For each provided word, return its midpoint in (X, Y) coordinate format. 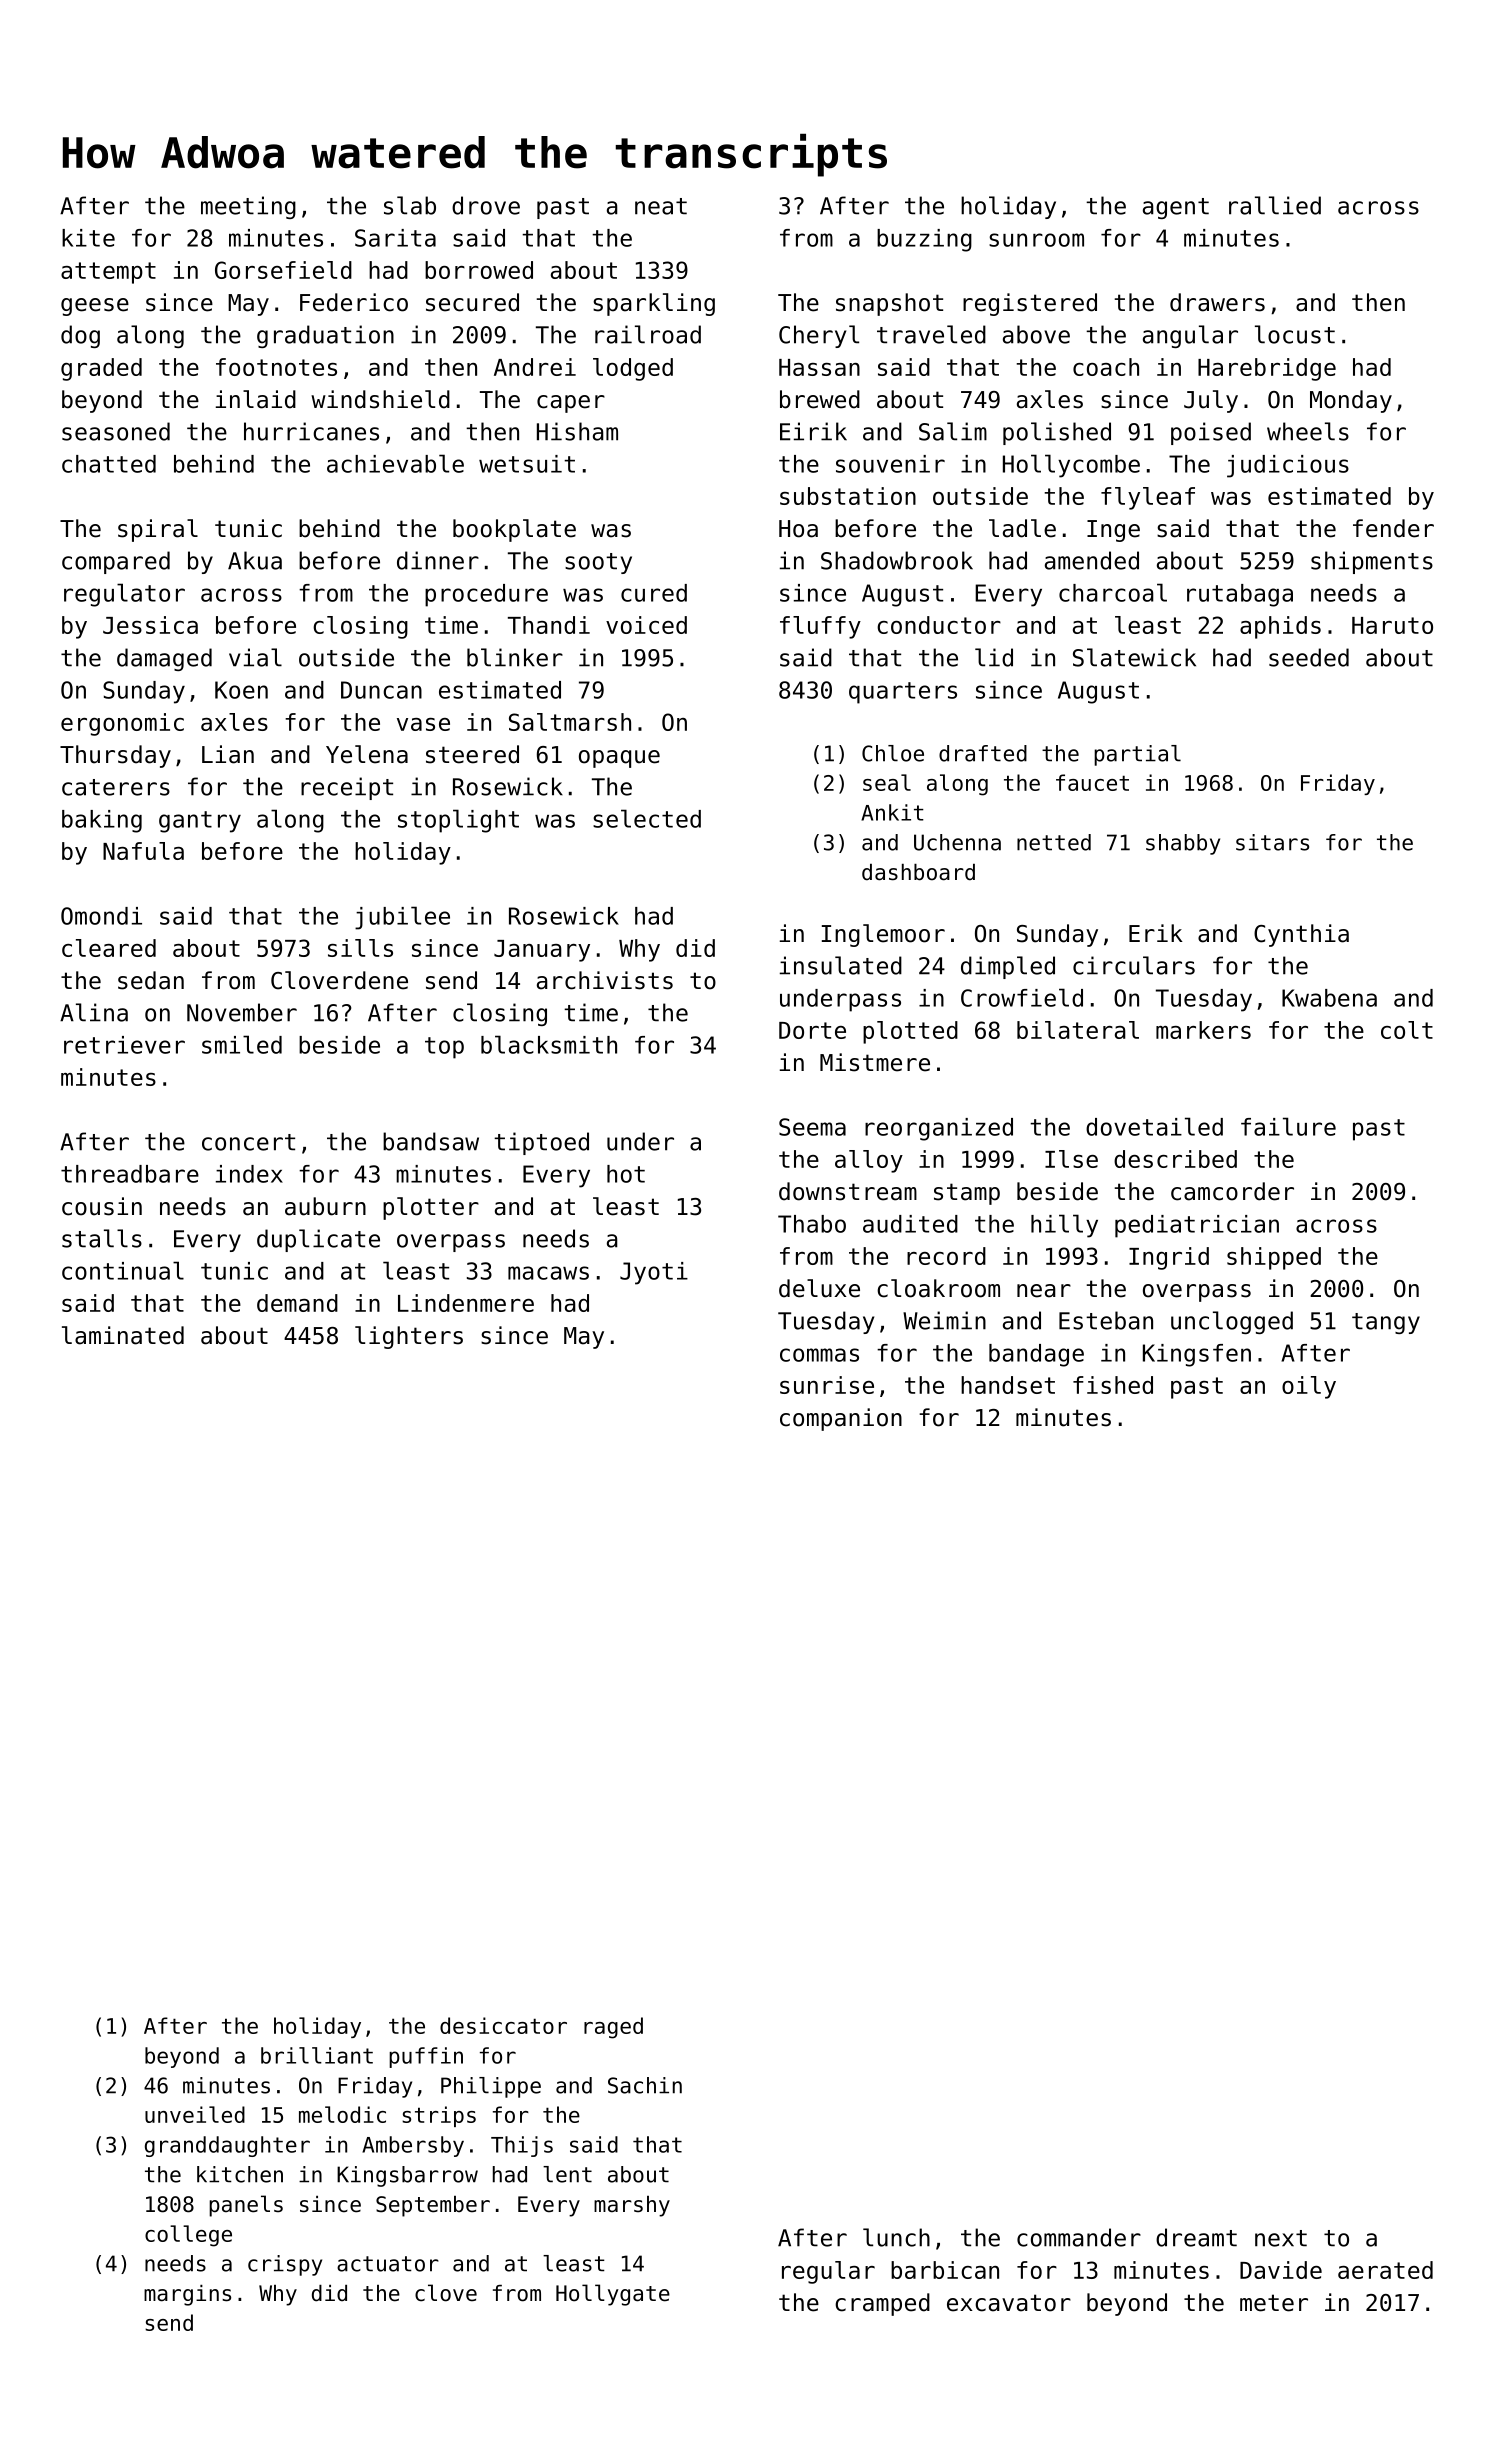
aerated (1385, 2270)
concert (248, 1142)
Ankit (892, 812)
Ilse (1071, 1159)
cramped (882, 2304)
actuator (388, 2264)
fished (1113, 1385)
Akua (255, 560)
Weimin (944, 1320)
